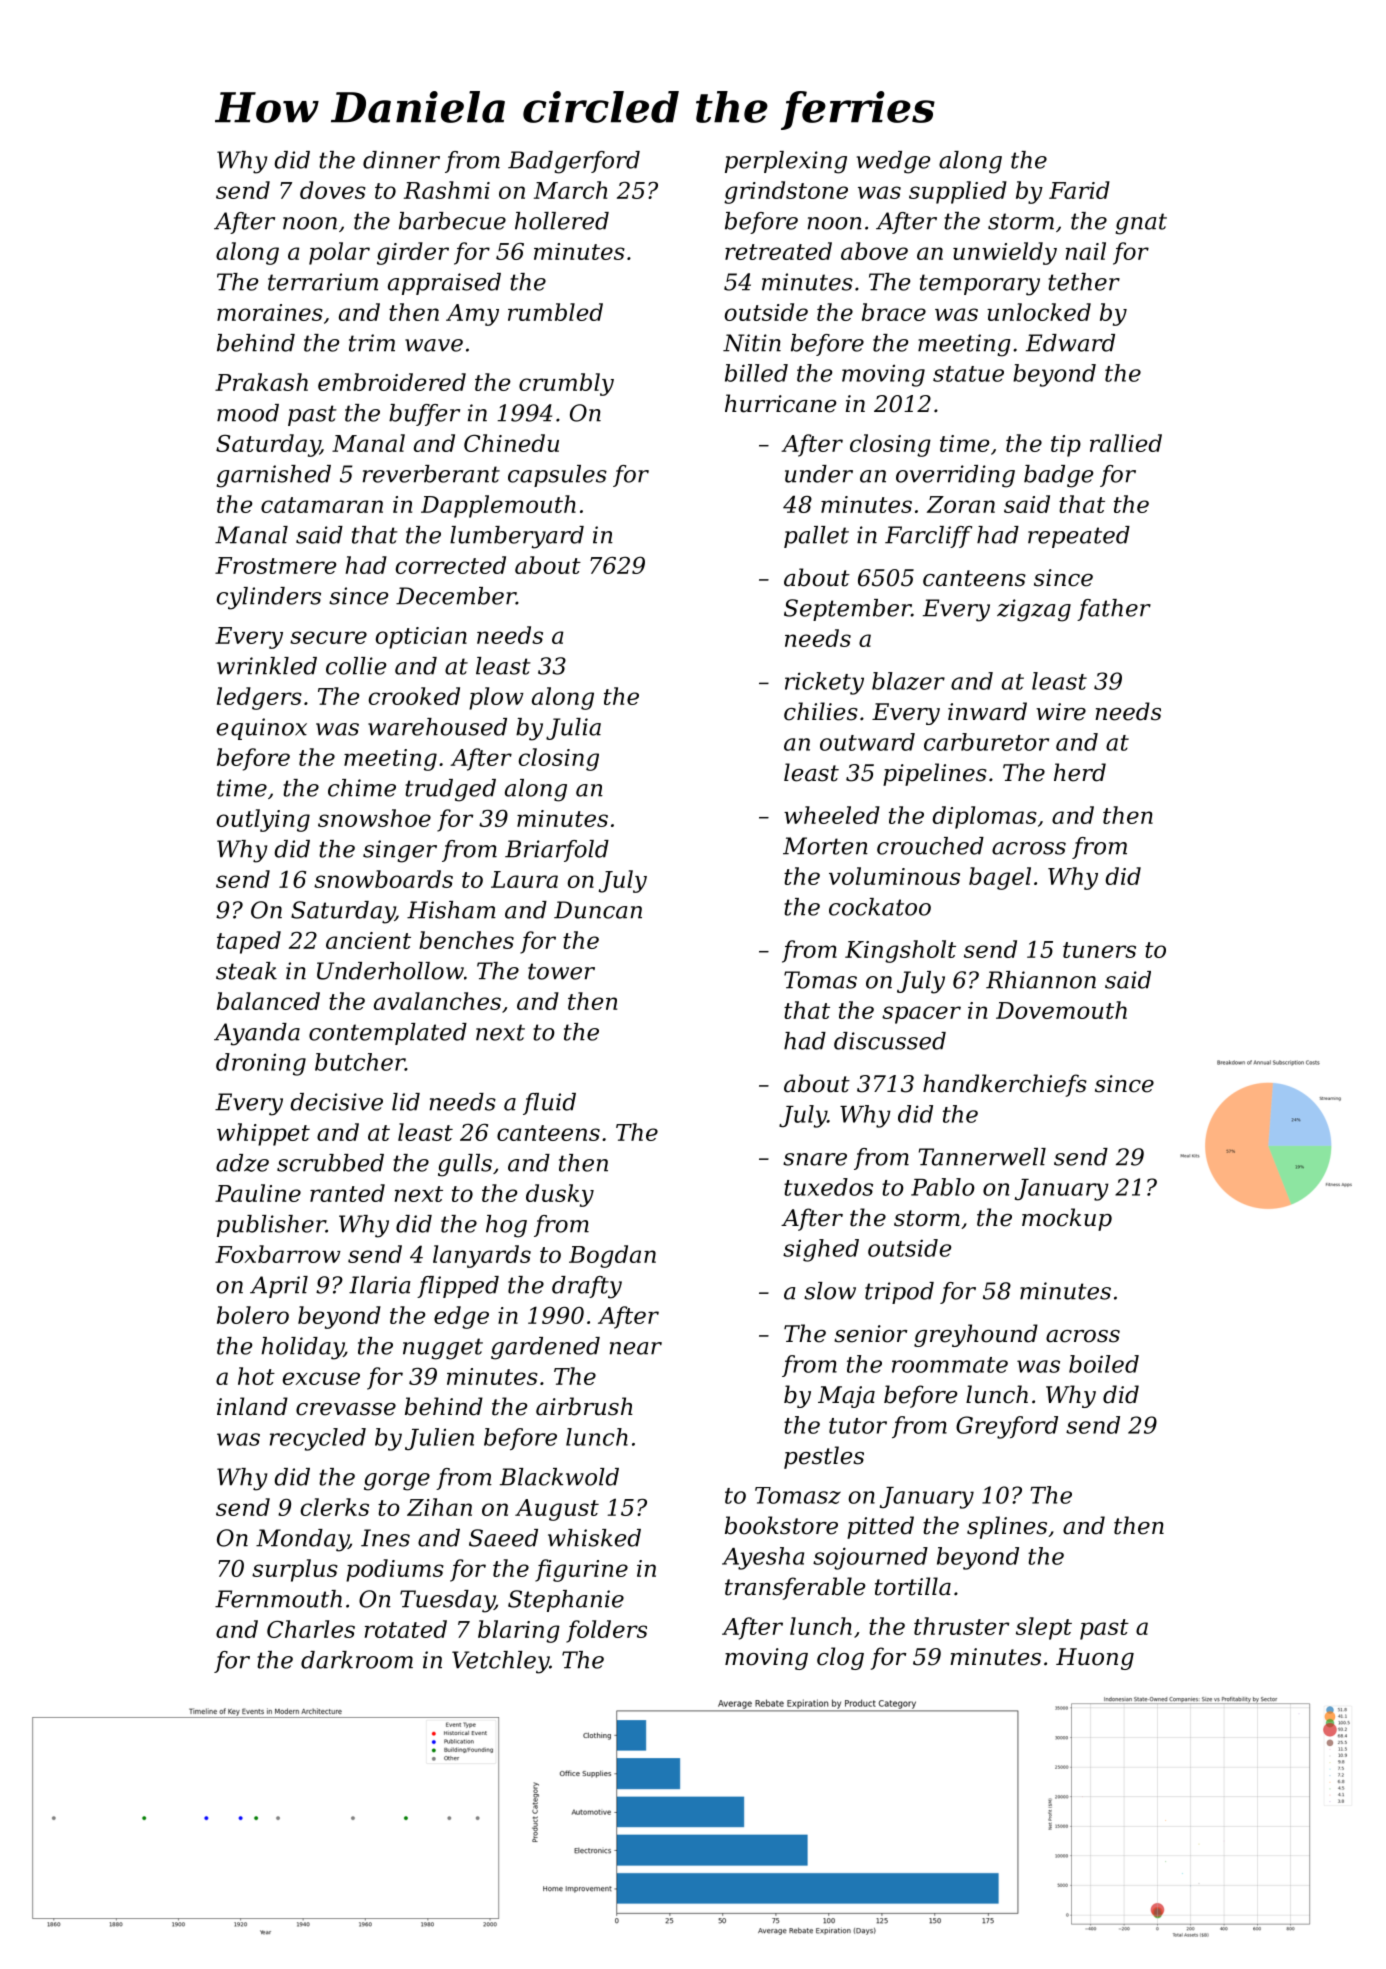 This screenshot has height=1969, width=1386. I want to click on rallied, so click(1126, 443).
